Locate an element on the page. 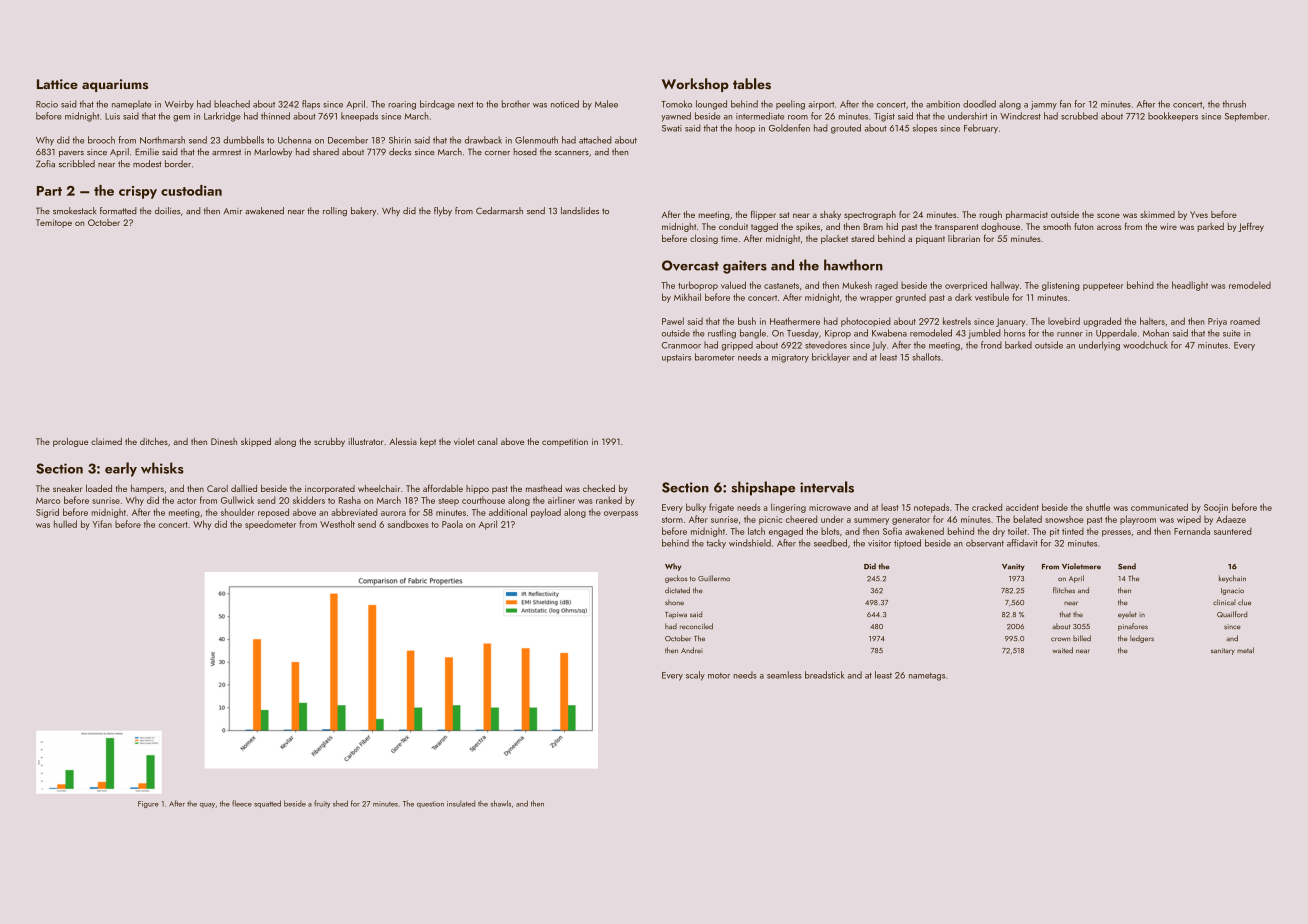  Heathermere is located at coordinates (795, 321).
